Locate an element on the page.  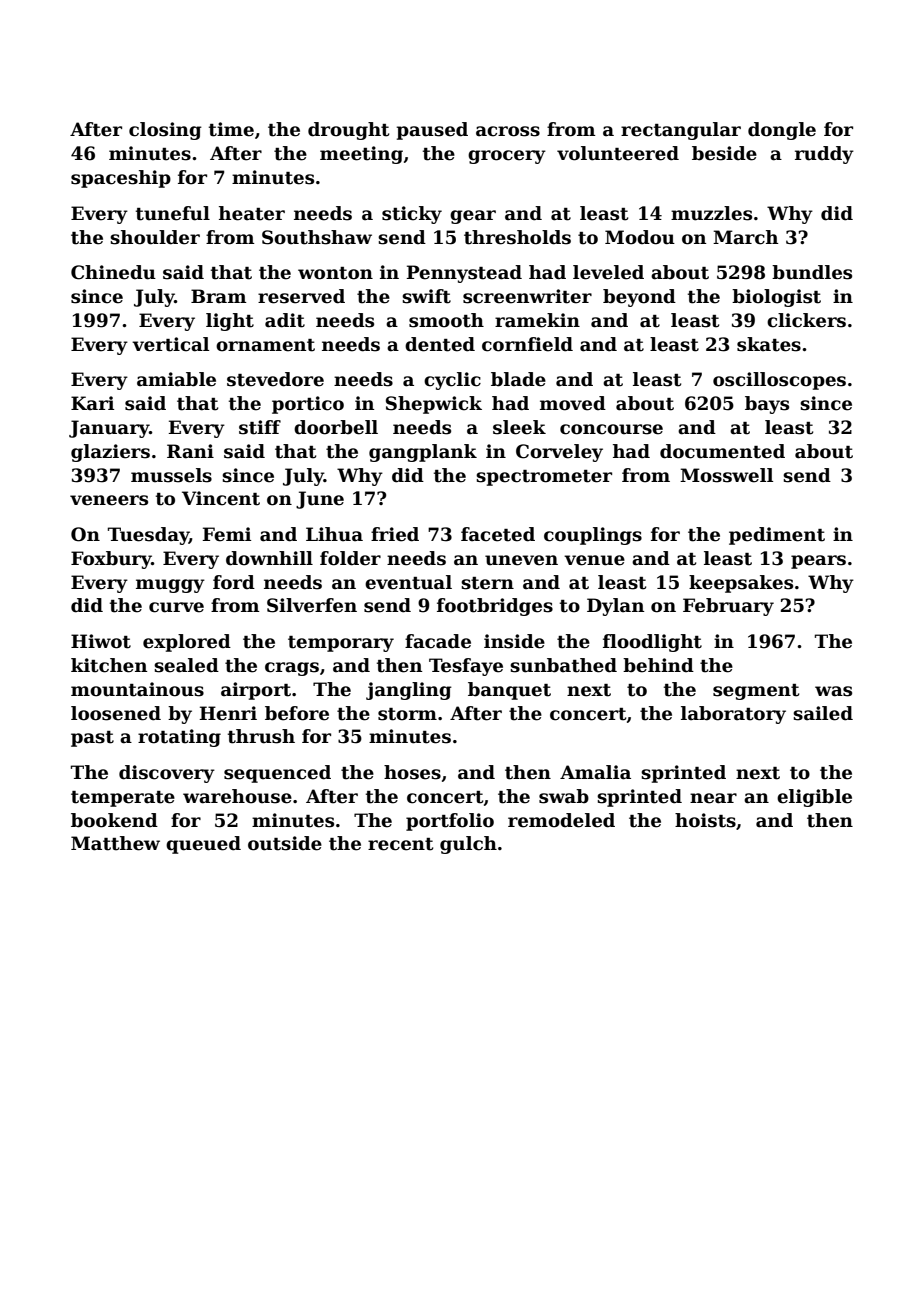
eventual is located at coordinates (408, 582).
